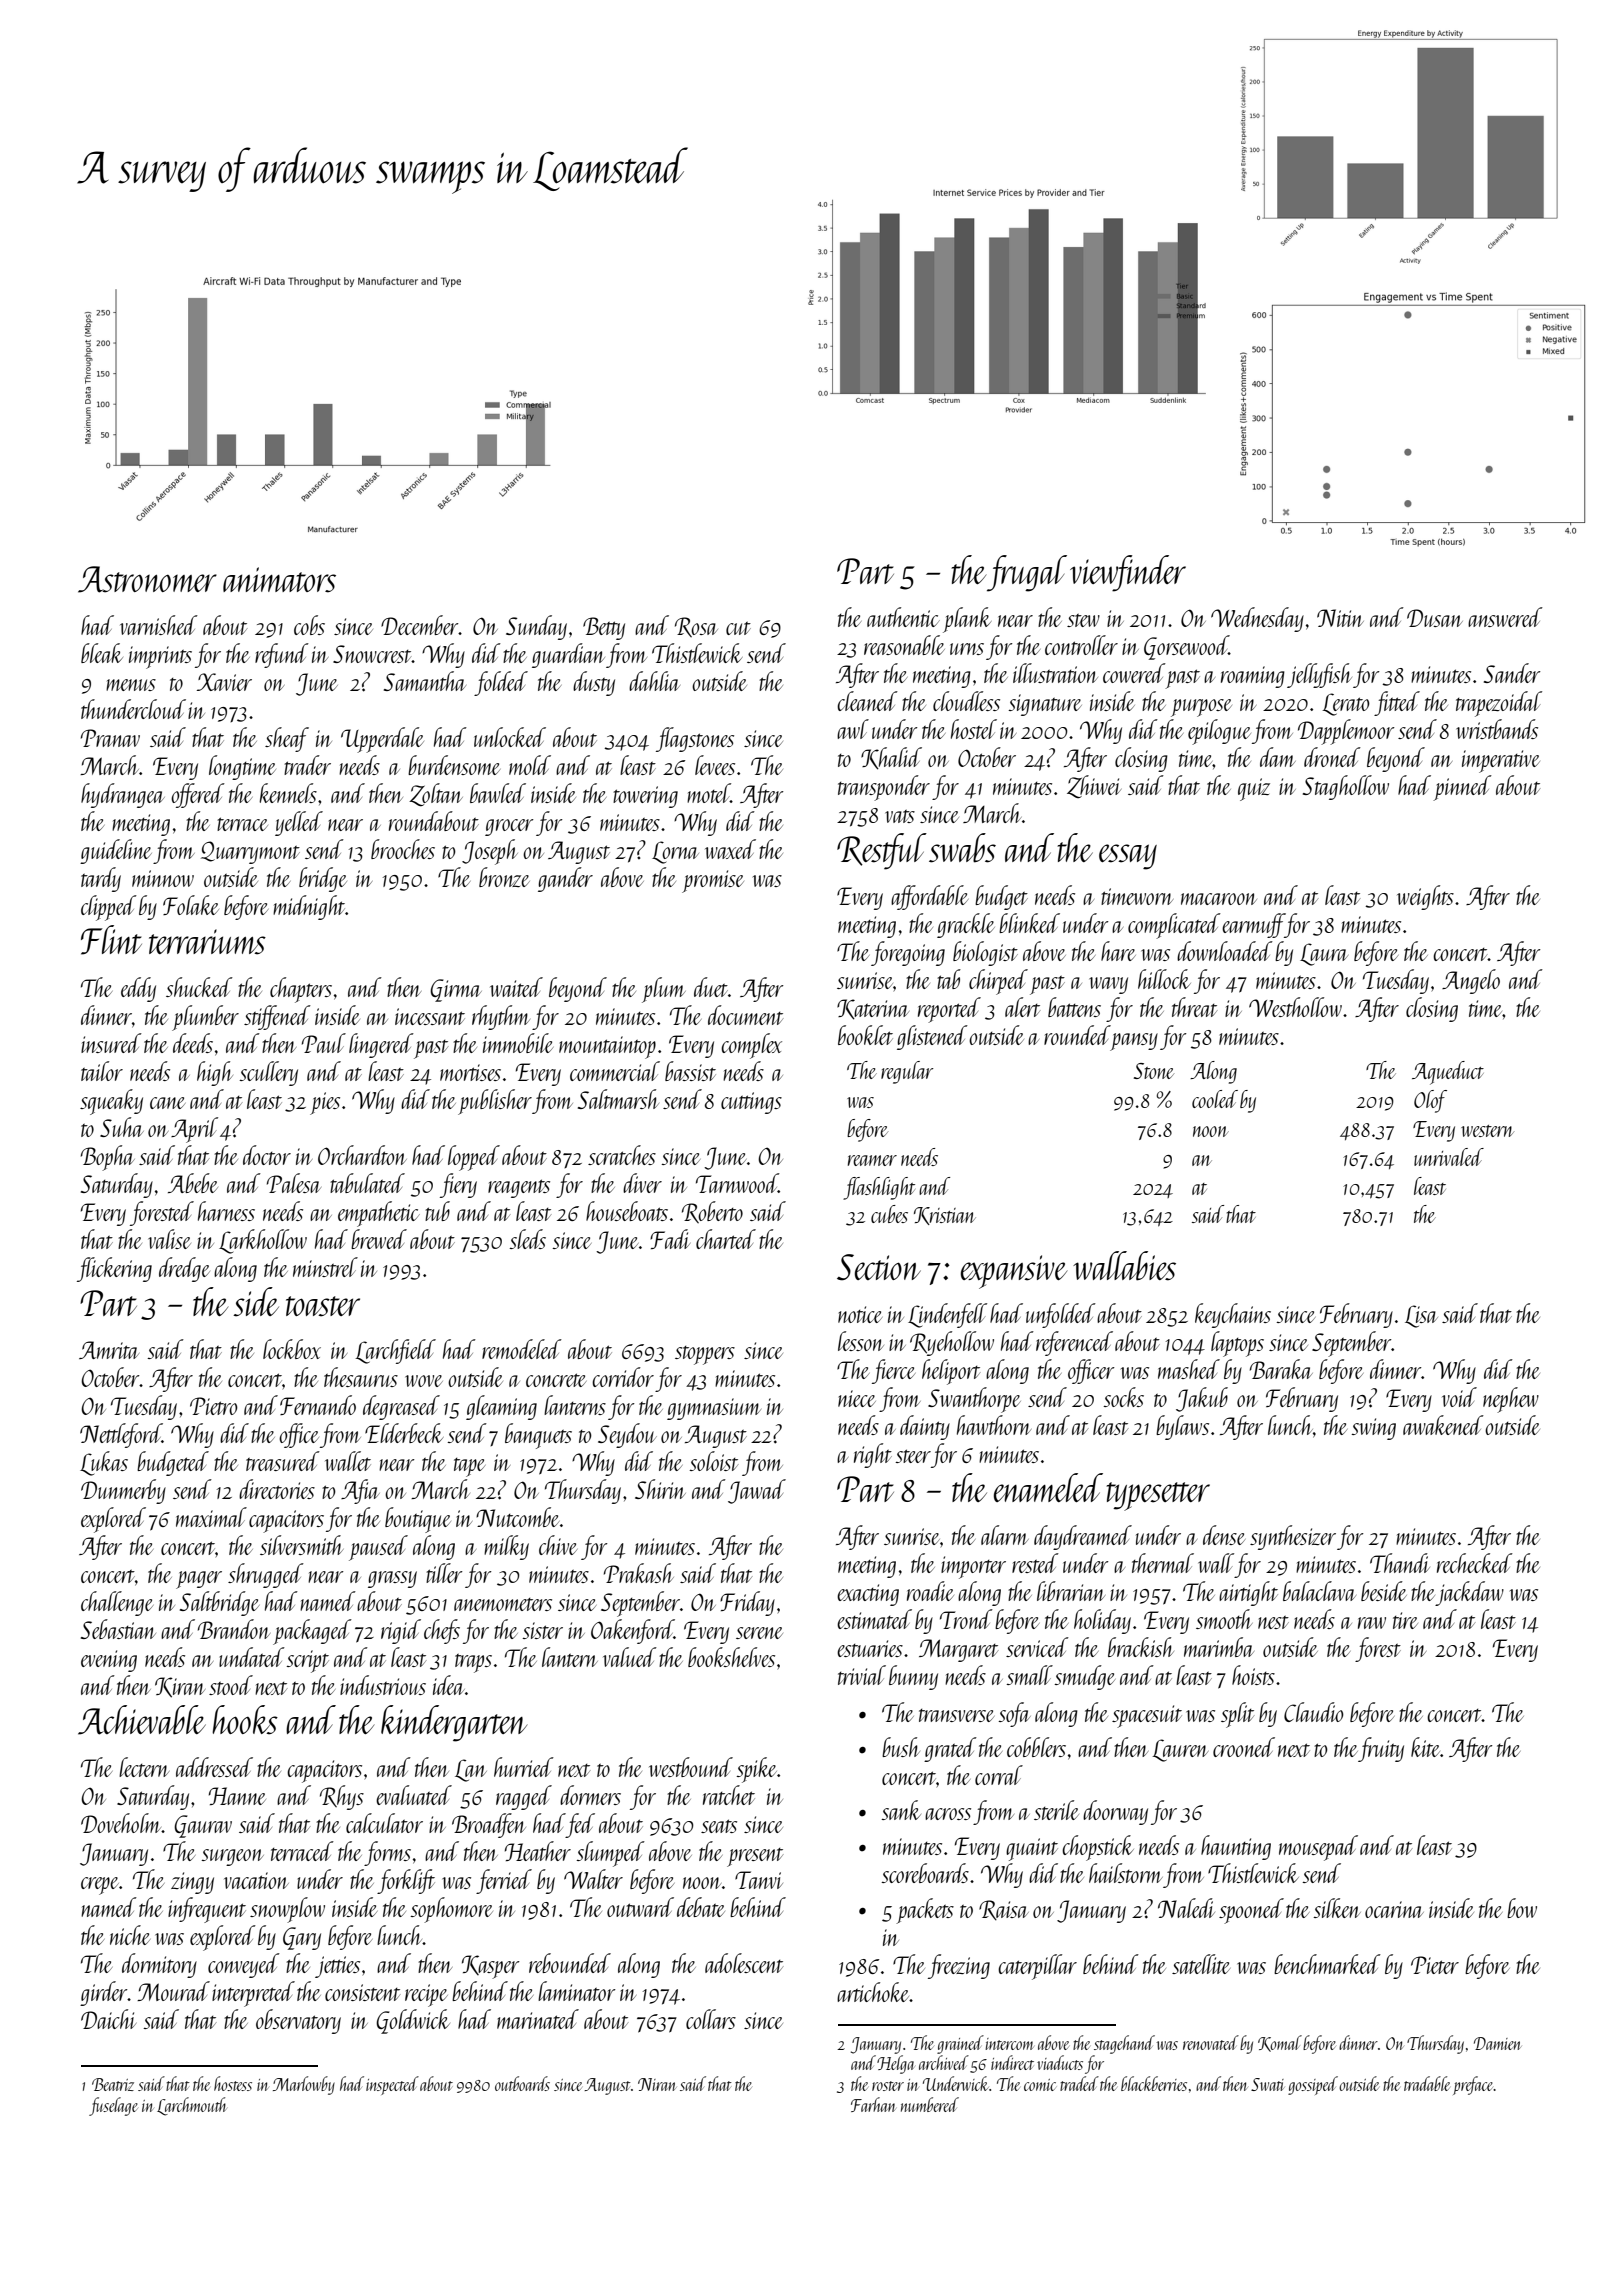 The width and height of the page is (1620, 2292). I want to click on fuselage, so click(113, 2106).
